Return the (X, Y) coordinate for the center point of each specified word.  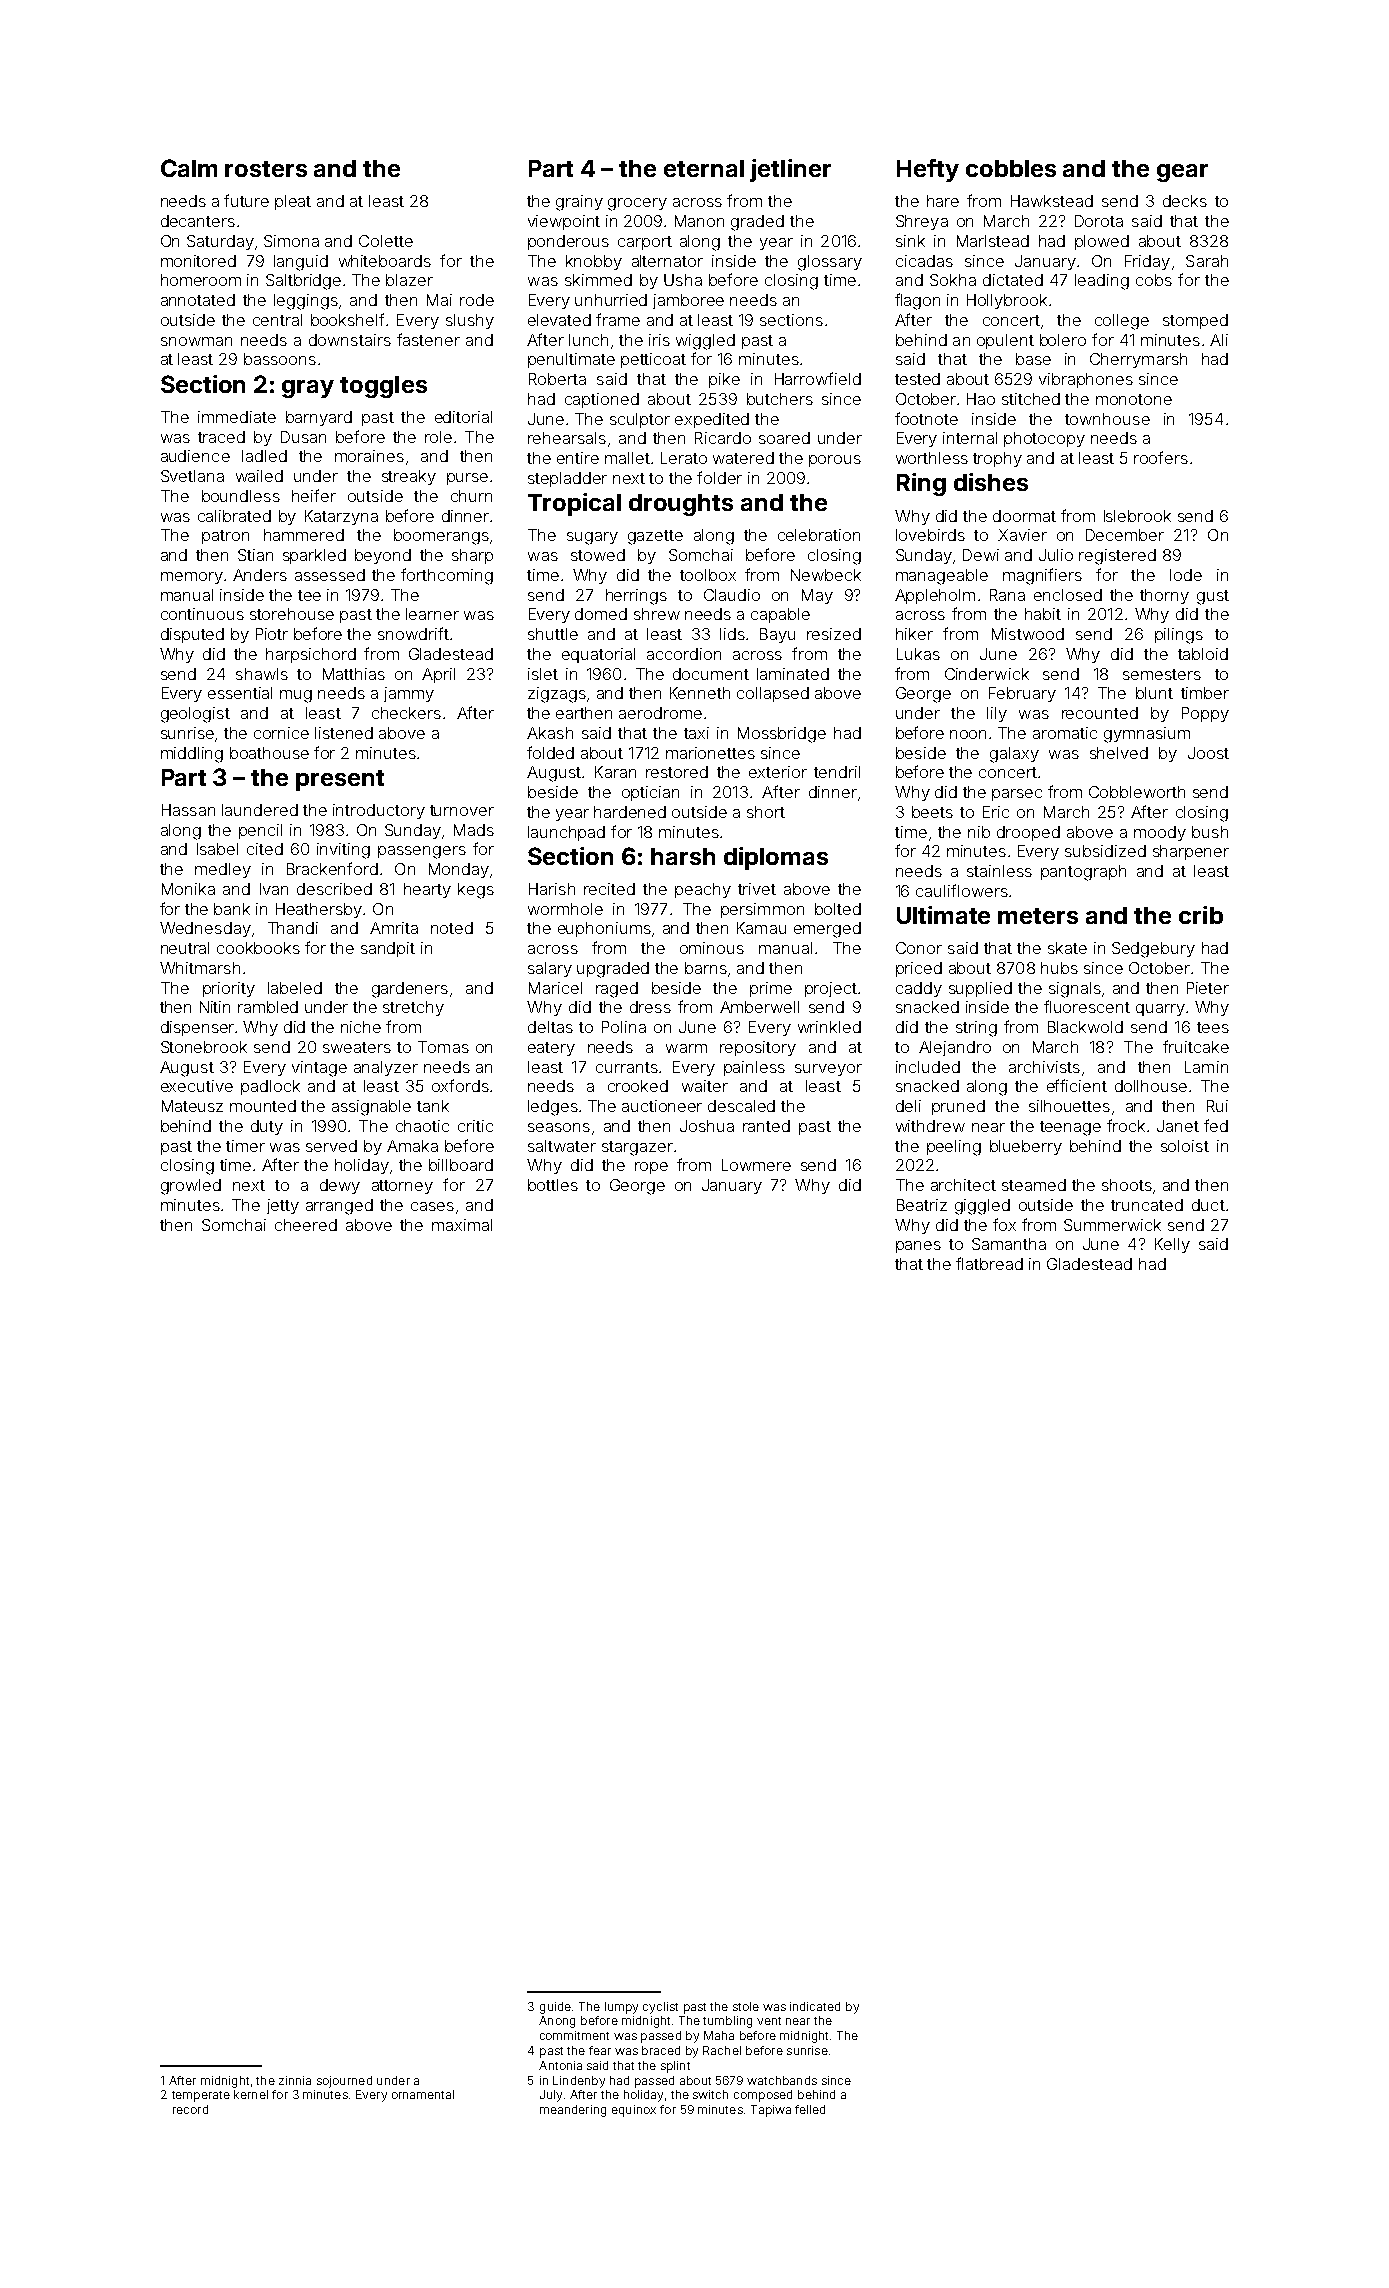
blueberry (1026, 1147)
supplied (980, 989)
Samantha (1009, 1244)
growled (191, 1187)
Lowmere (756, 1165)
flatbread (989, 1263)
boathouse (269, 753)
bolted (838, 909)
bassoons (280, 359)
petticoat (653, 360)
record (190, 2109)
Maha (719, 2035)
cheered (306, 1225)
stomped (1195, 321)
